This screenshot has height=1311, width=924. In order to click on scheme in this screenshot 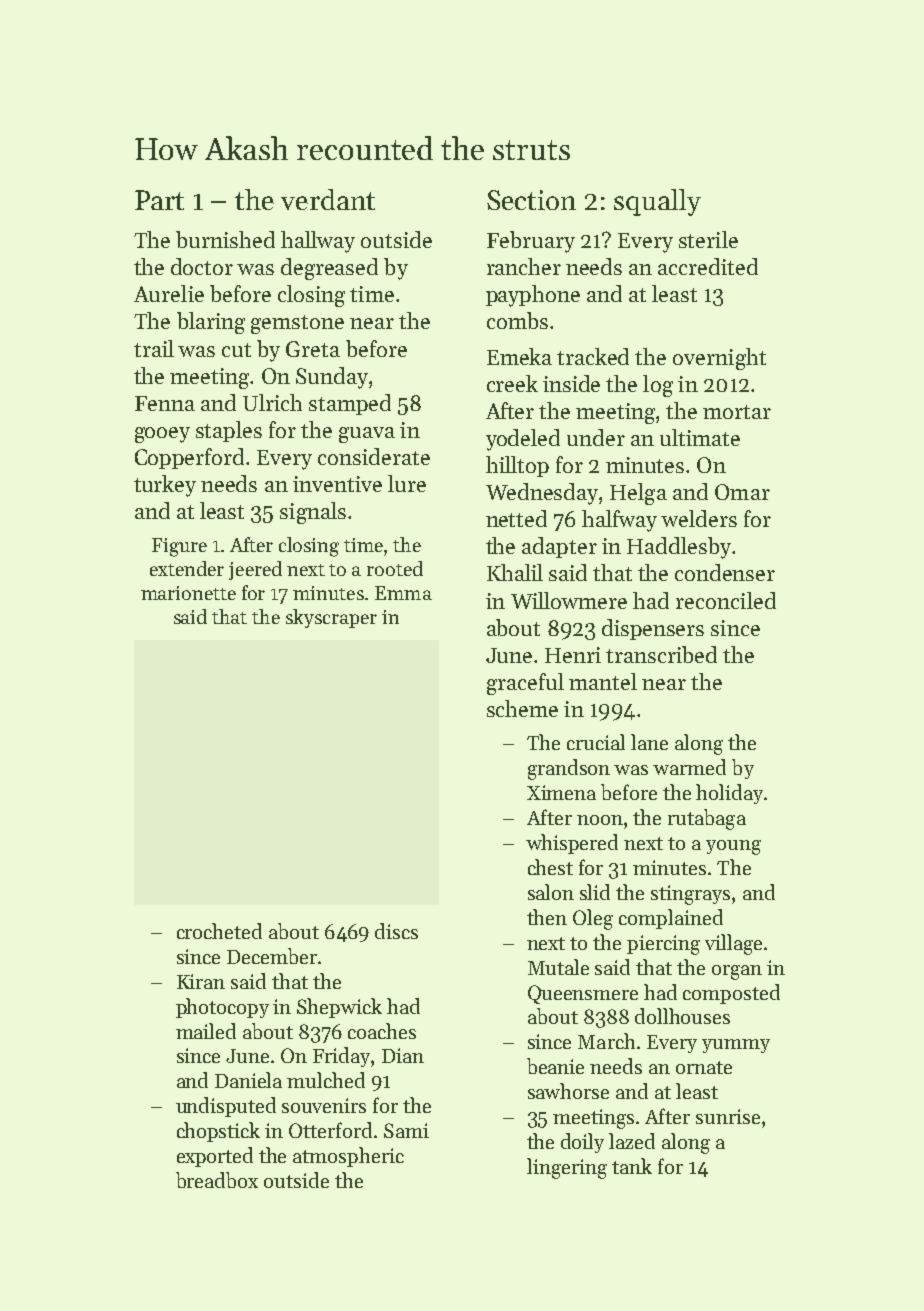, I will do `click(522, 708)`.
